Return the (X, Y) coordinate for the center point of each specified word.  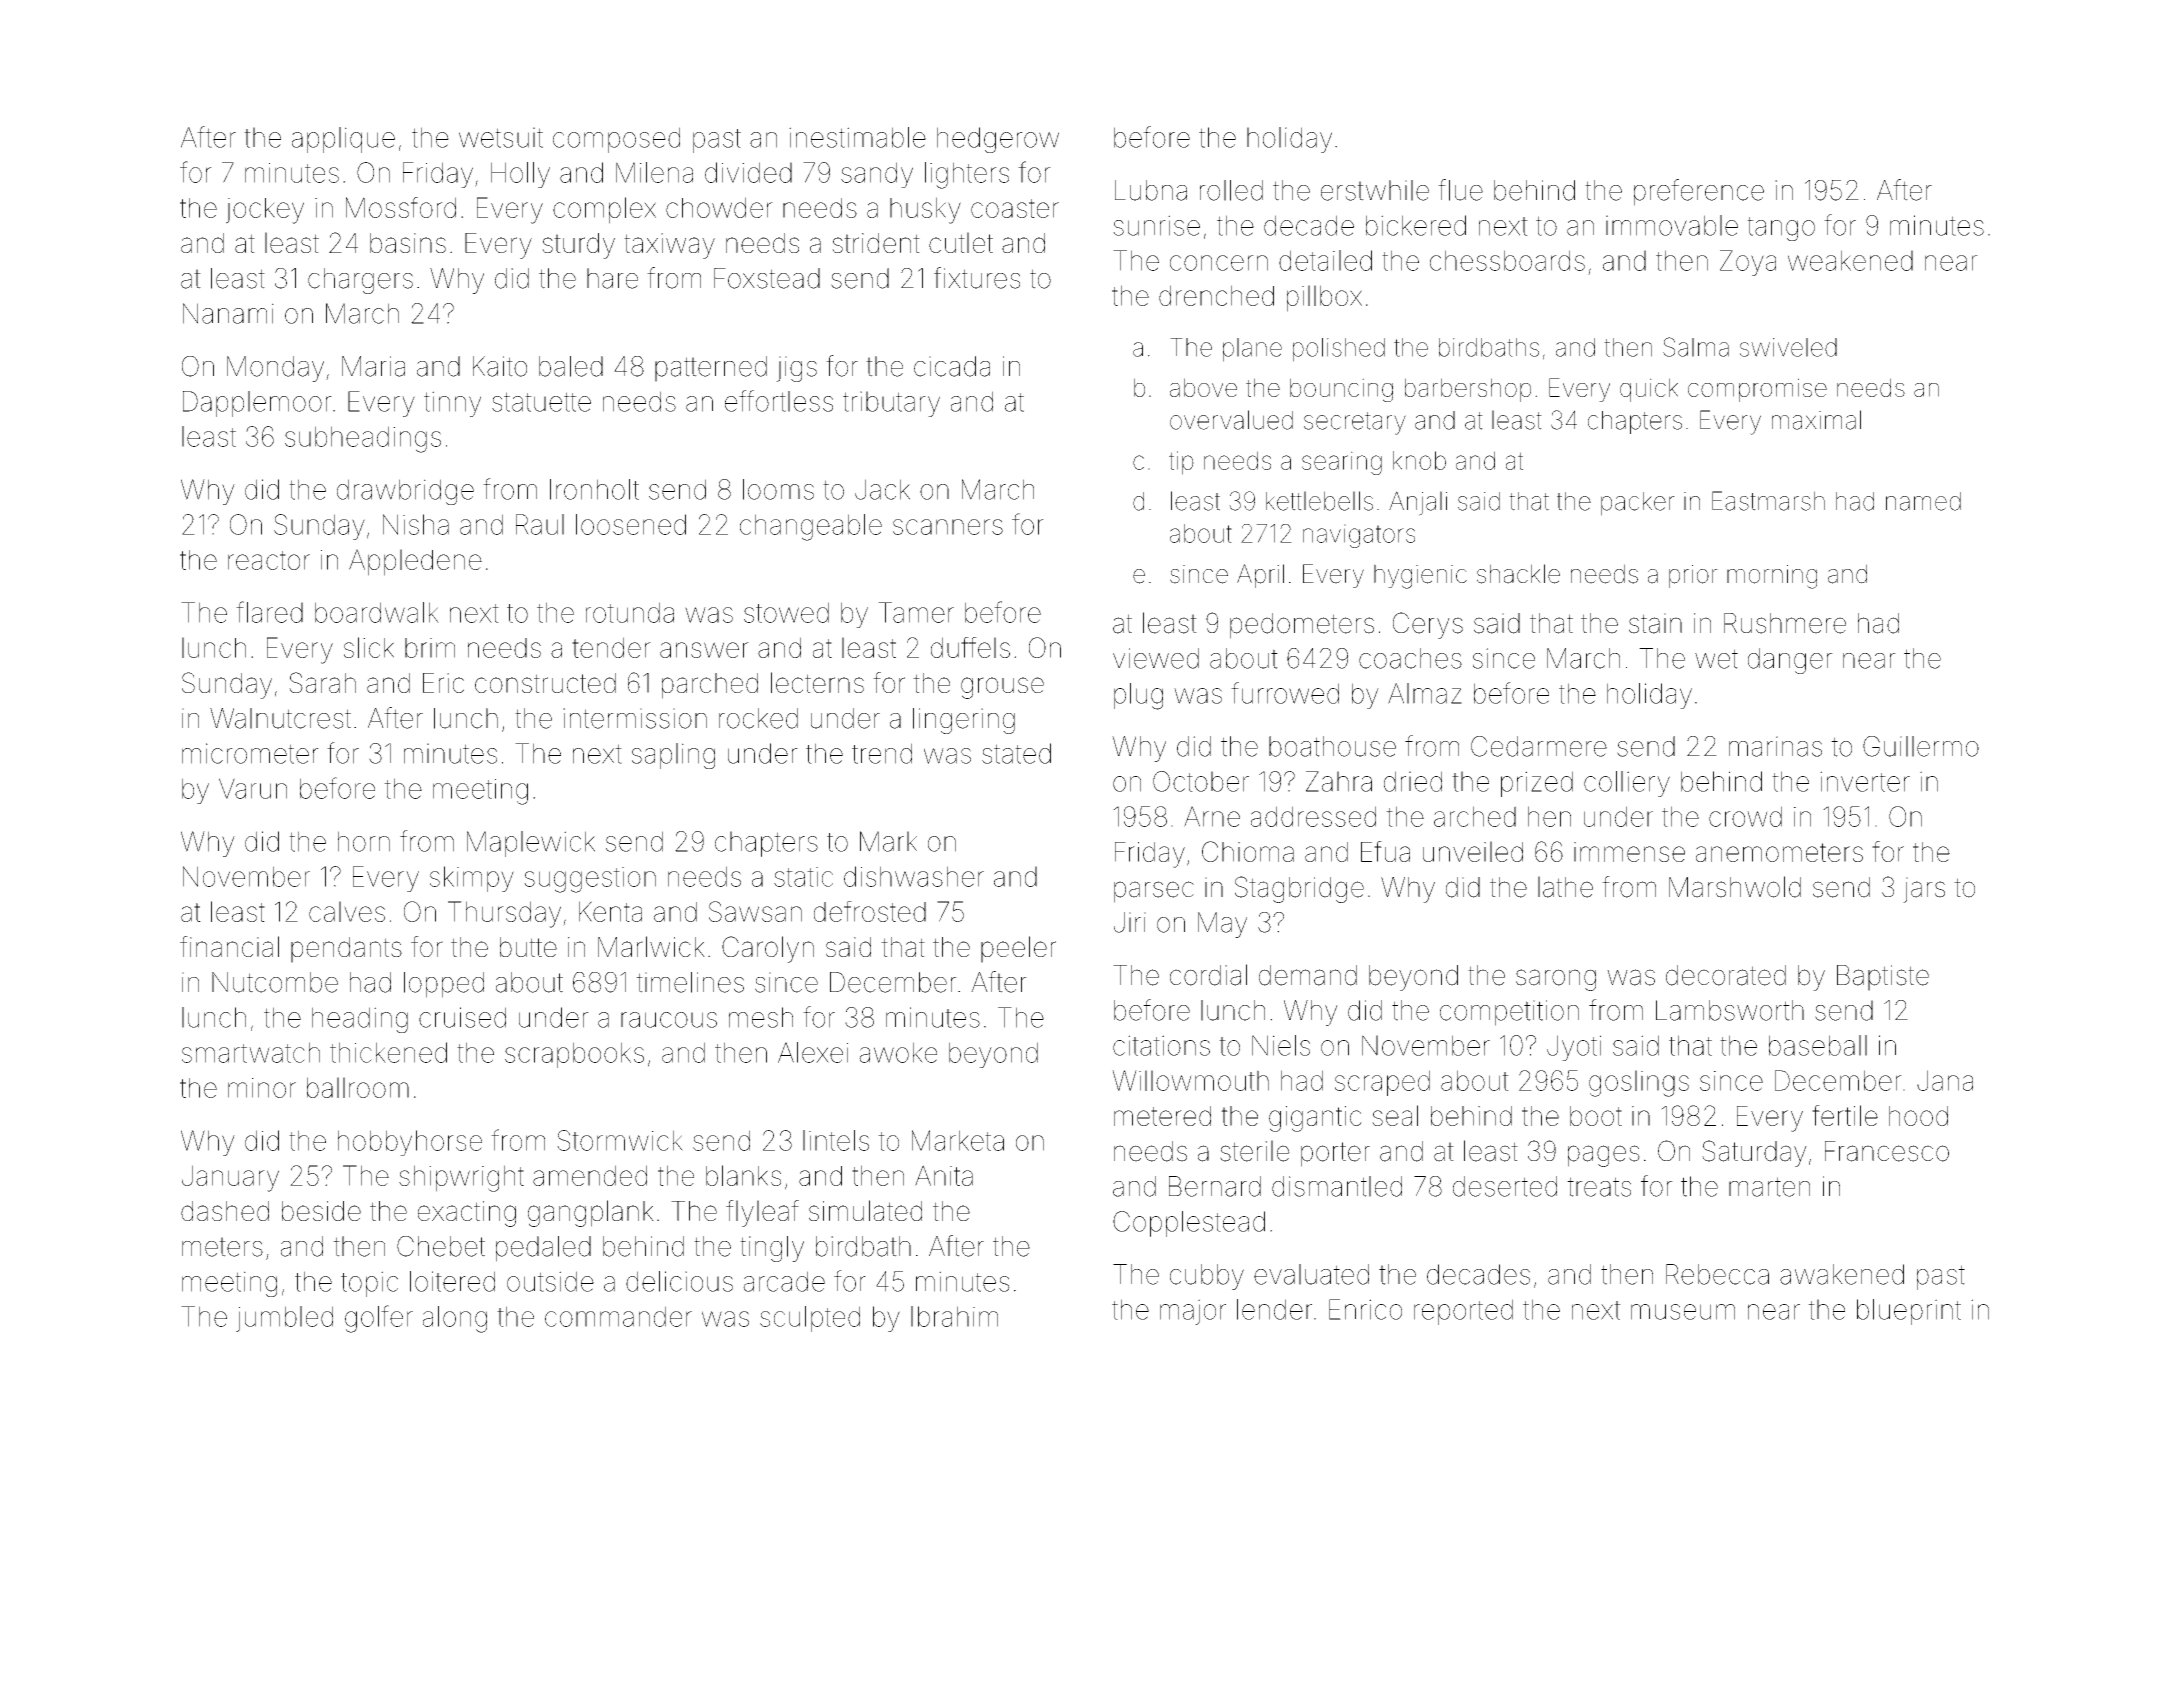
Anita (944, 1175)
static (803, 877)
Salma (1696, 347)
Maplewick (531, 844)
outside (550, 1281)
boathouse (1332, 746)
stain (1655, 623)
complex (604, 210)
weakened (1850, 260)
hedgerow (998, 140)
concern (1219, 263)
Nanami (228, 313)
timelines (690, 982)
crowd (1745, 816)
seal (1395, 1115)
